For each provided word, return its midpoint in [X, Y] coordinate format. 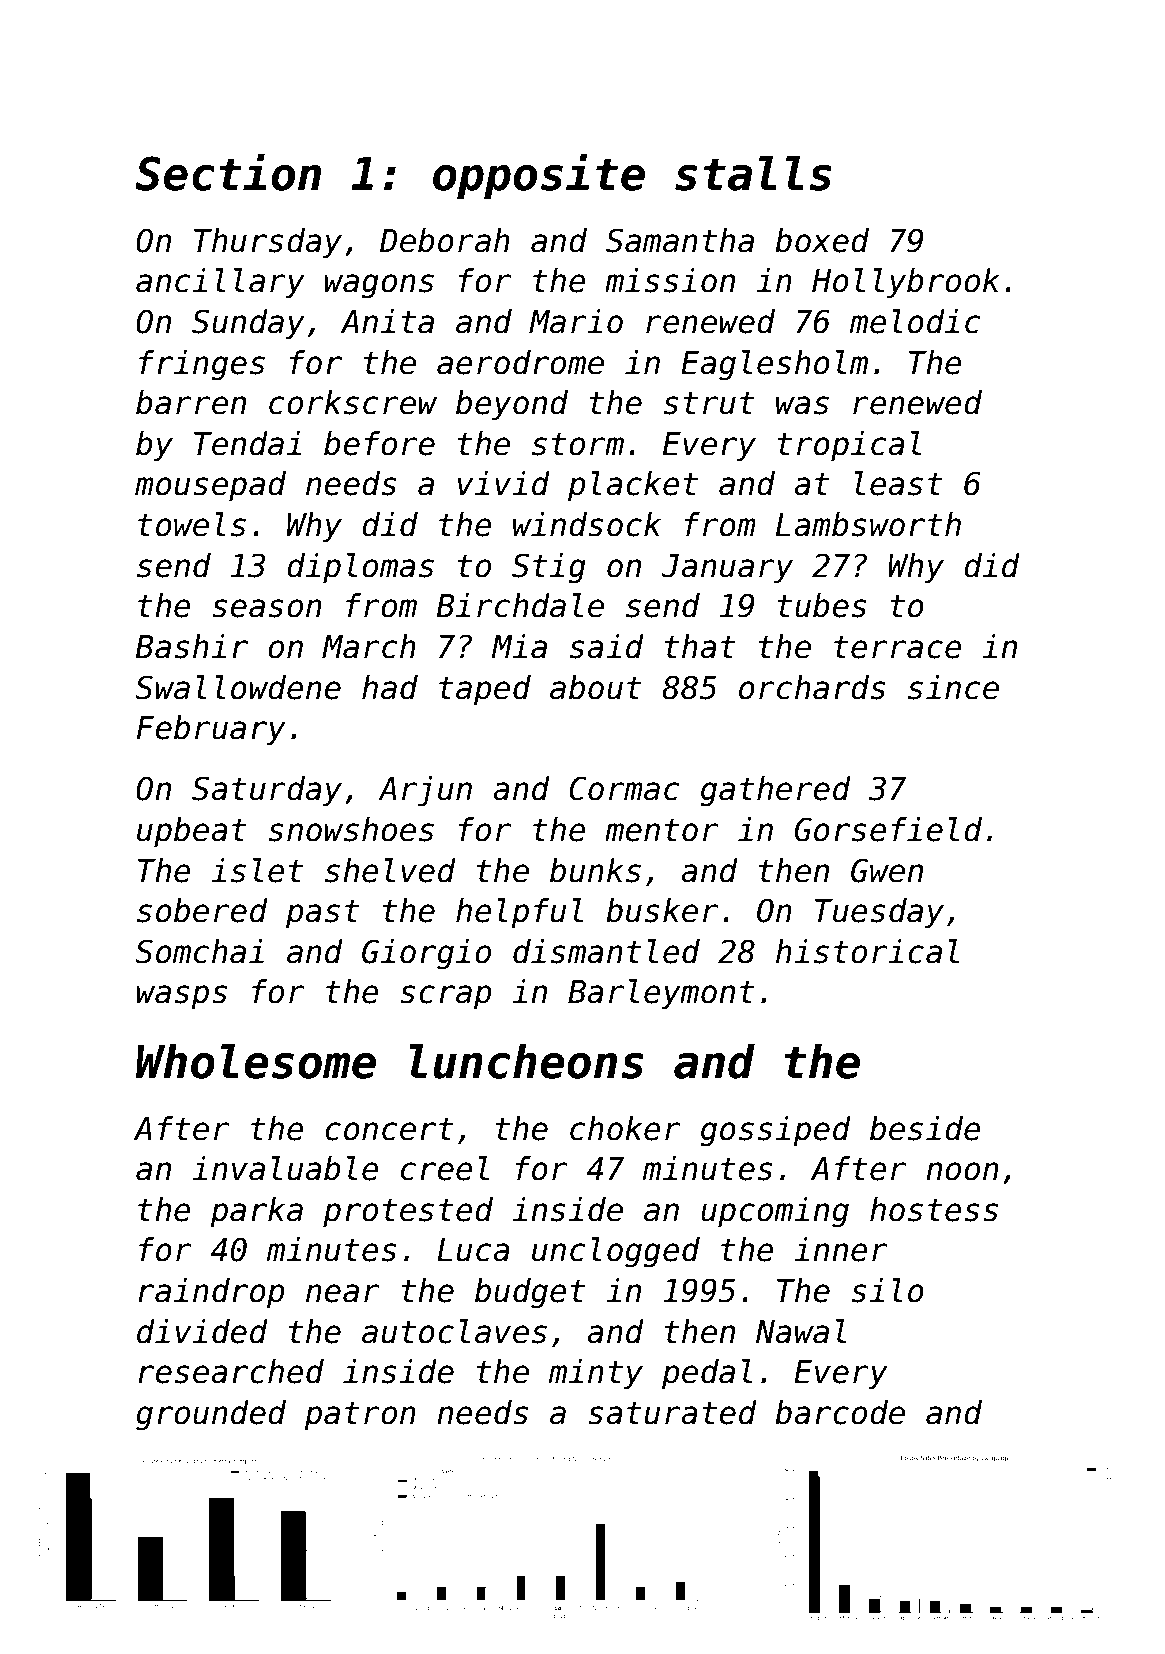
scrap [446, 997]
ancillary [220, 283]
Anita [387, 321]
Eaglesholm [774, 365]
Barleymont [661, 994]
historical [867, 951]
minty [596, 1374]
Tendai [247, 443]
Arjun [425, 791]
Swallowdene [238, 687]
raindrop [211, 1293]
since [953, 687]
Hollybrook [906, 283]
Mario [576, 321]
